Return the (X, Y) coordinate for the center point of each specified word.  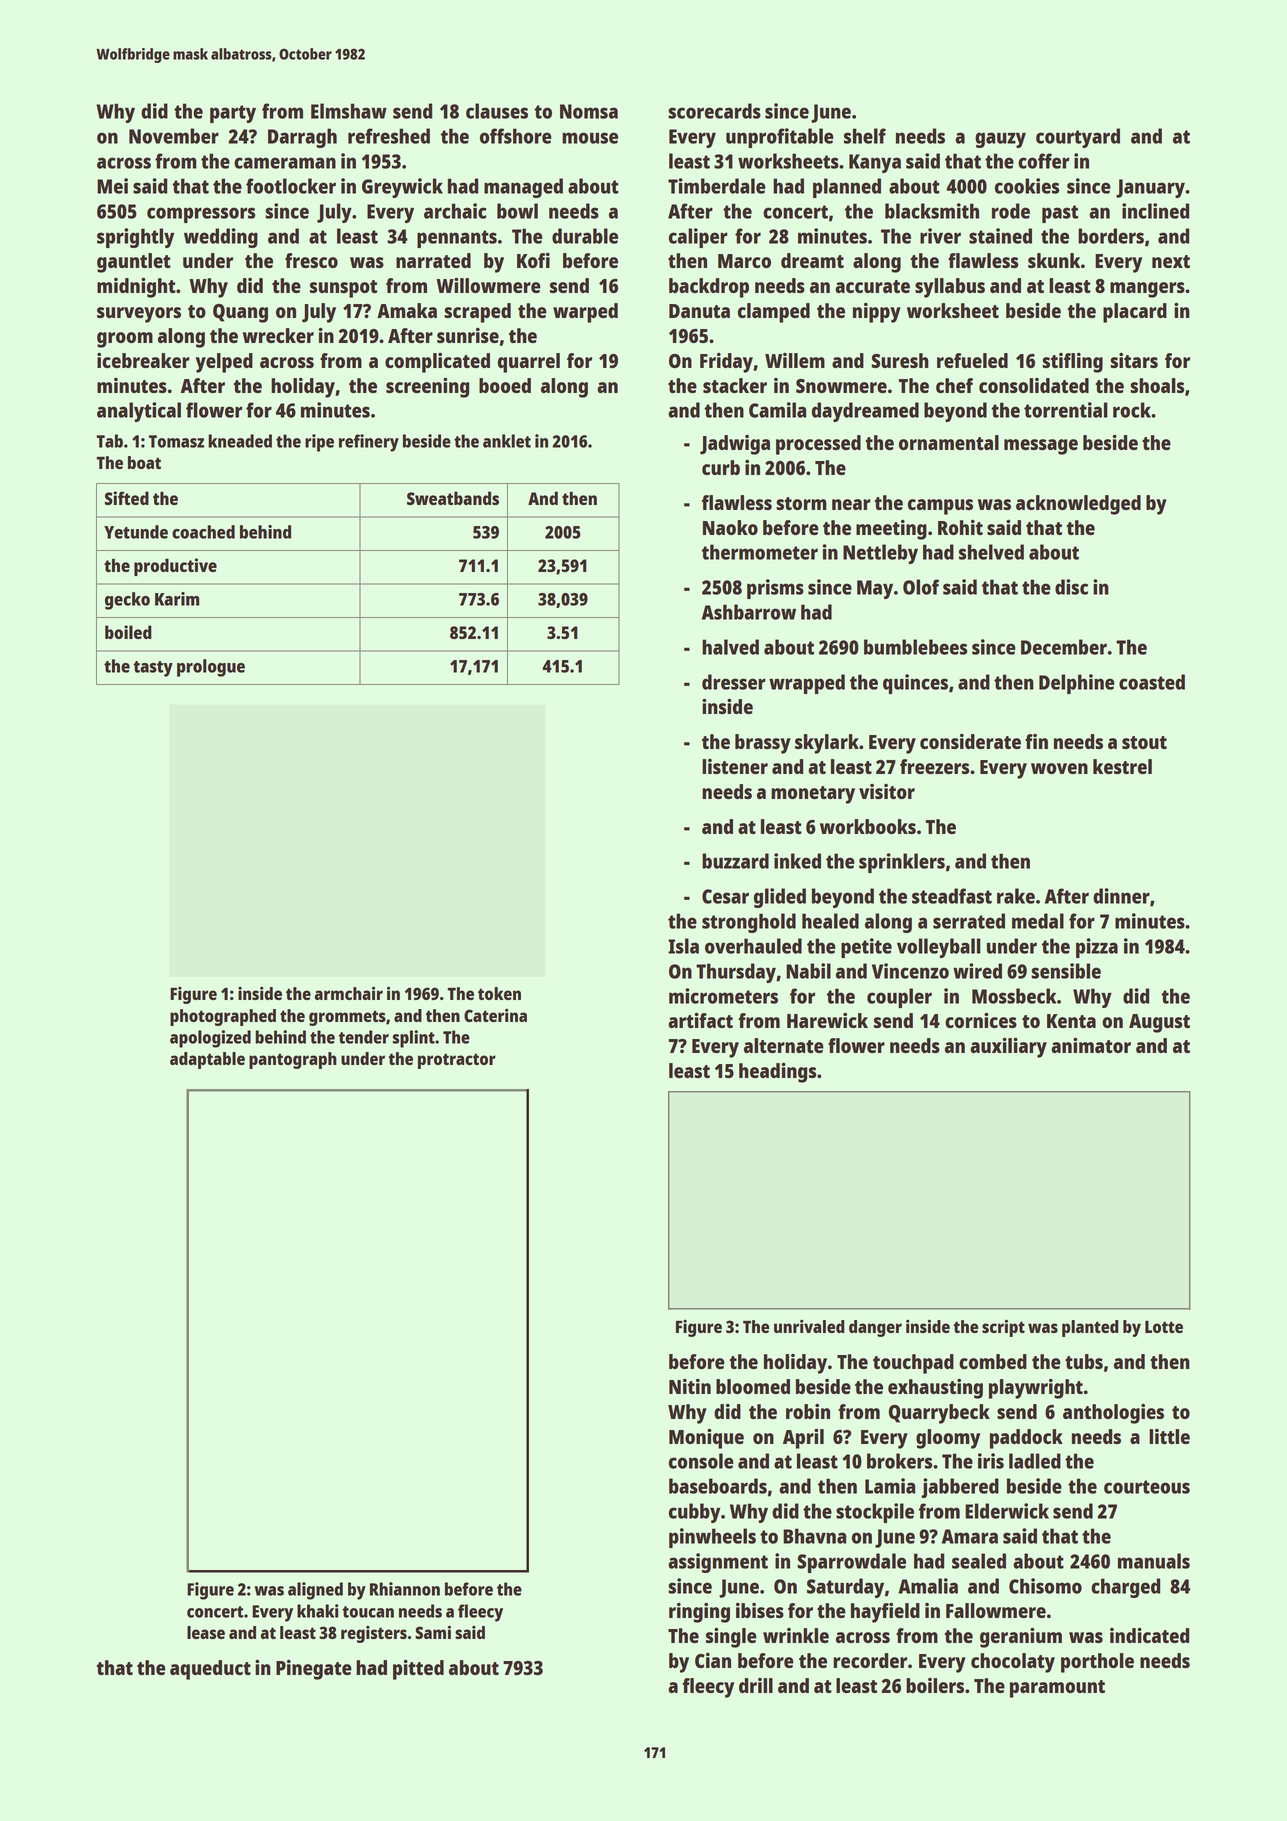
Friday (726, 363)
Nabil (808, 971)
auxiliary (1008, 1047)
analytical (139, 412)
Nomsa (589, 111)
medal (1038, 921)
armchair (349, 993)
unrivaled (809, 1326)
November (174, 136)
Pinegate (314, 1670)
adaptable (207, 1060)
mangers (1147, 290)
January (1150, 188)
